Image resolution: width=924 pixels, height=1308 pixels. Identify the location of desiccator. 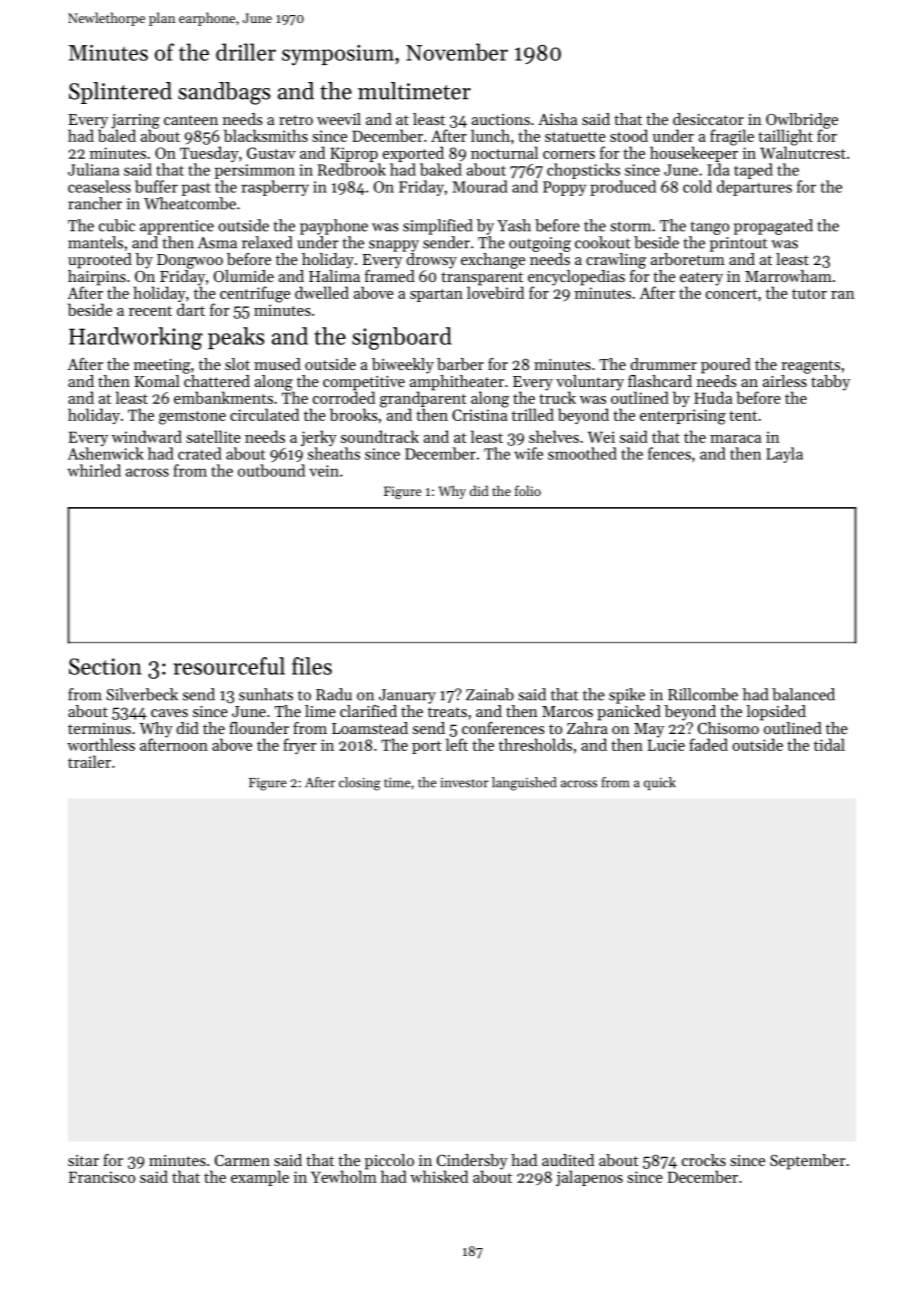
(708, 119).
